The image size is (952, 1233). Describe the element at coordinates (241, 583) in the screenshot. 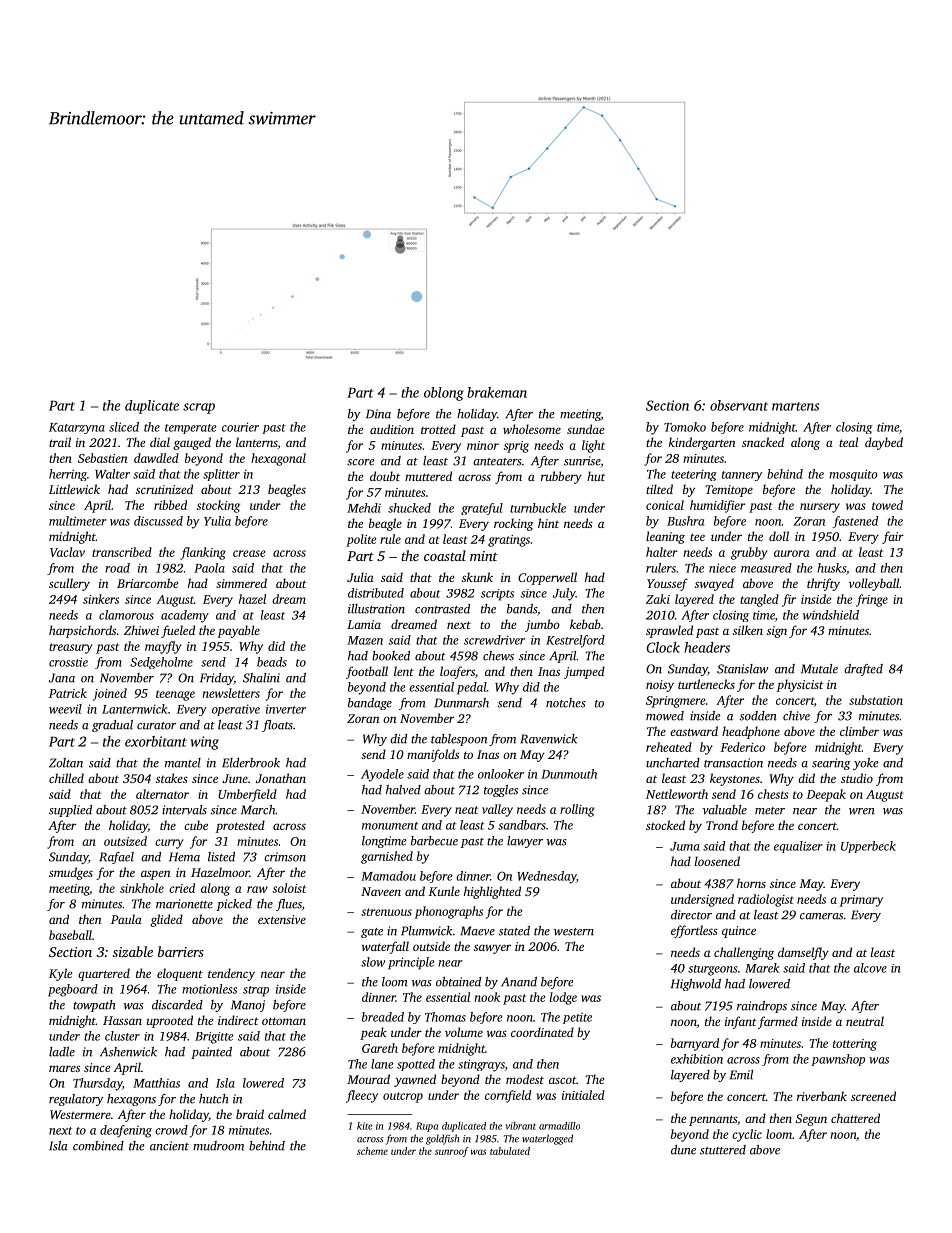

I see `simmered` at that location.
